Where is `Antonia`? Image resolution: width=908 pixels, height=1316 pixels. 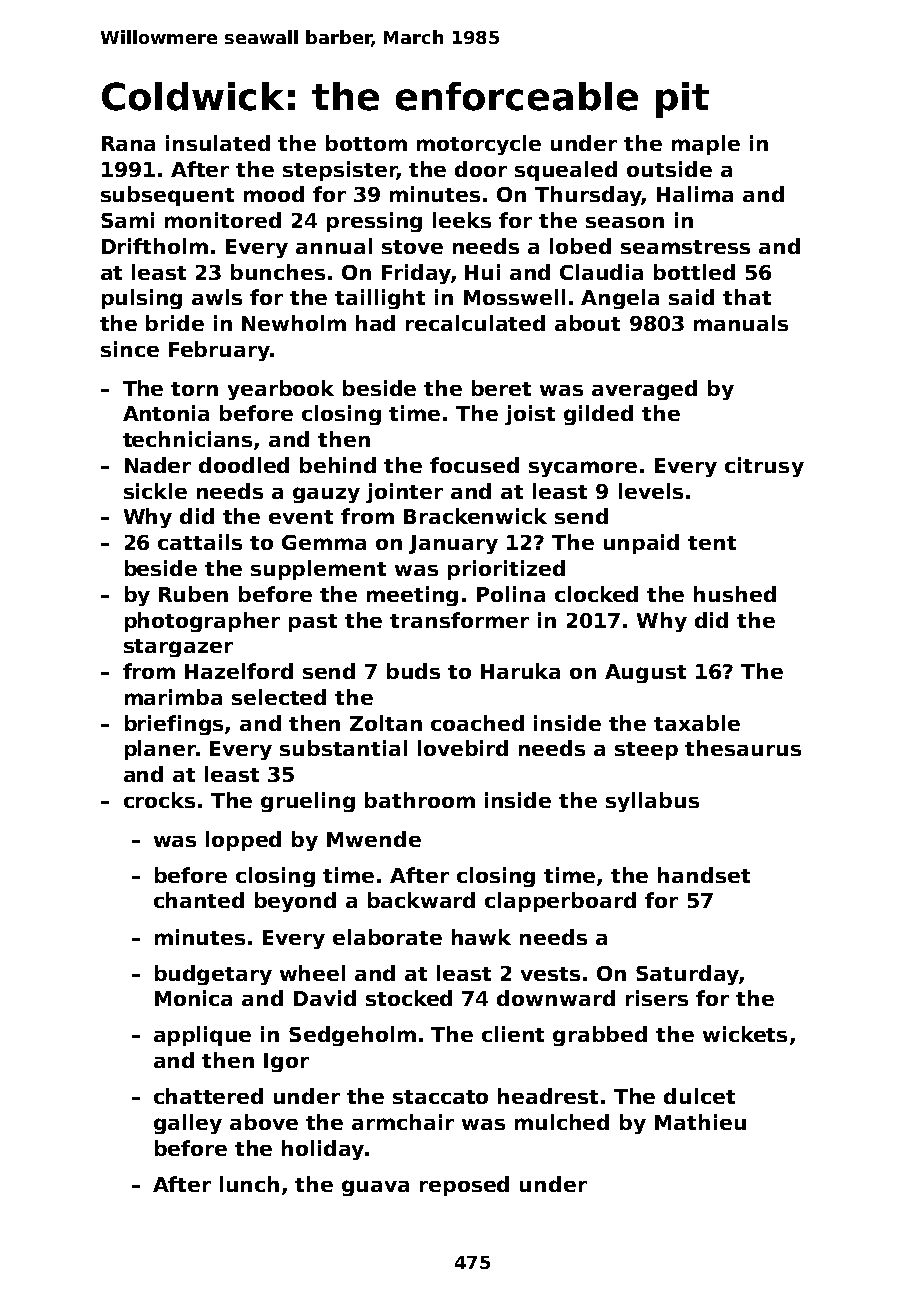 Antonia is located at coordinates (166, 413).
